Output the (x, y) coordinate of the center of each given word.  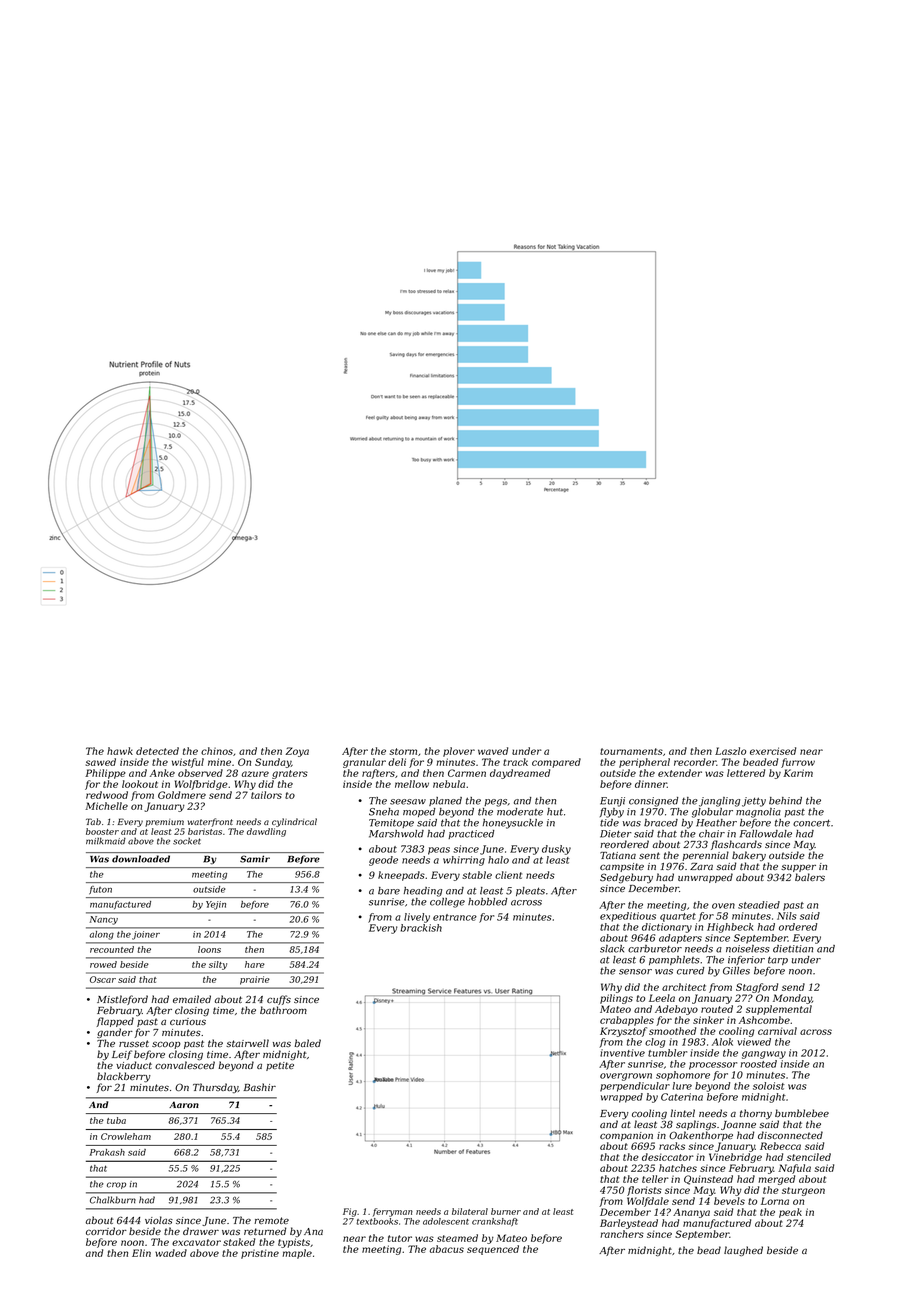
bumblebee (802, 1113)
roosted (759, 1064)
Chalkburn (113, 1200)
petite (280, 1066)
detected (157, 751)
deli (397, 762)
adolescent (446, 1221)
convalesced (185, 1065)
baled (307, 1043)
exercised (773, 751)
